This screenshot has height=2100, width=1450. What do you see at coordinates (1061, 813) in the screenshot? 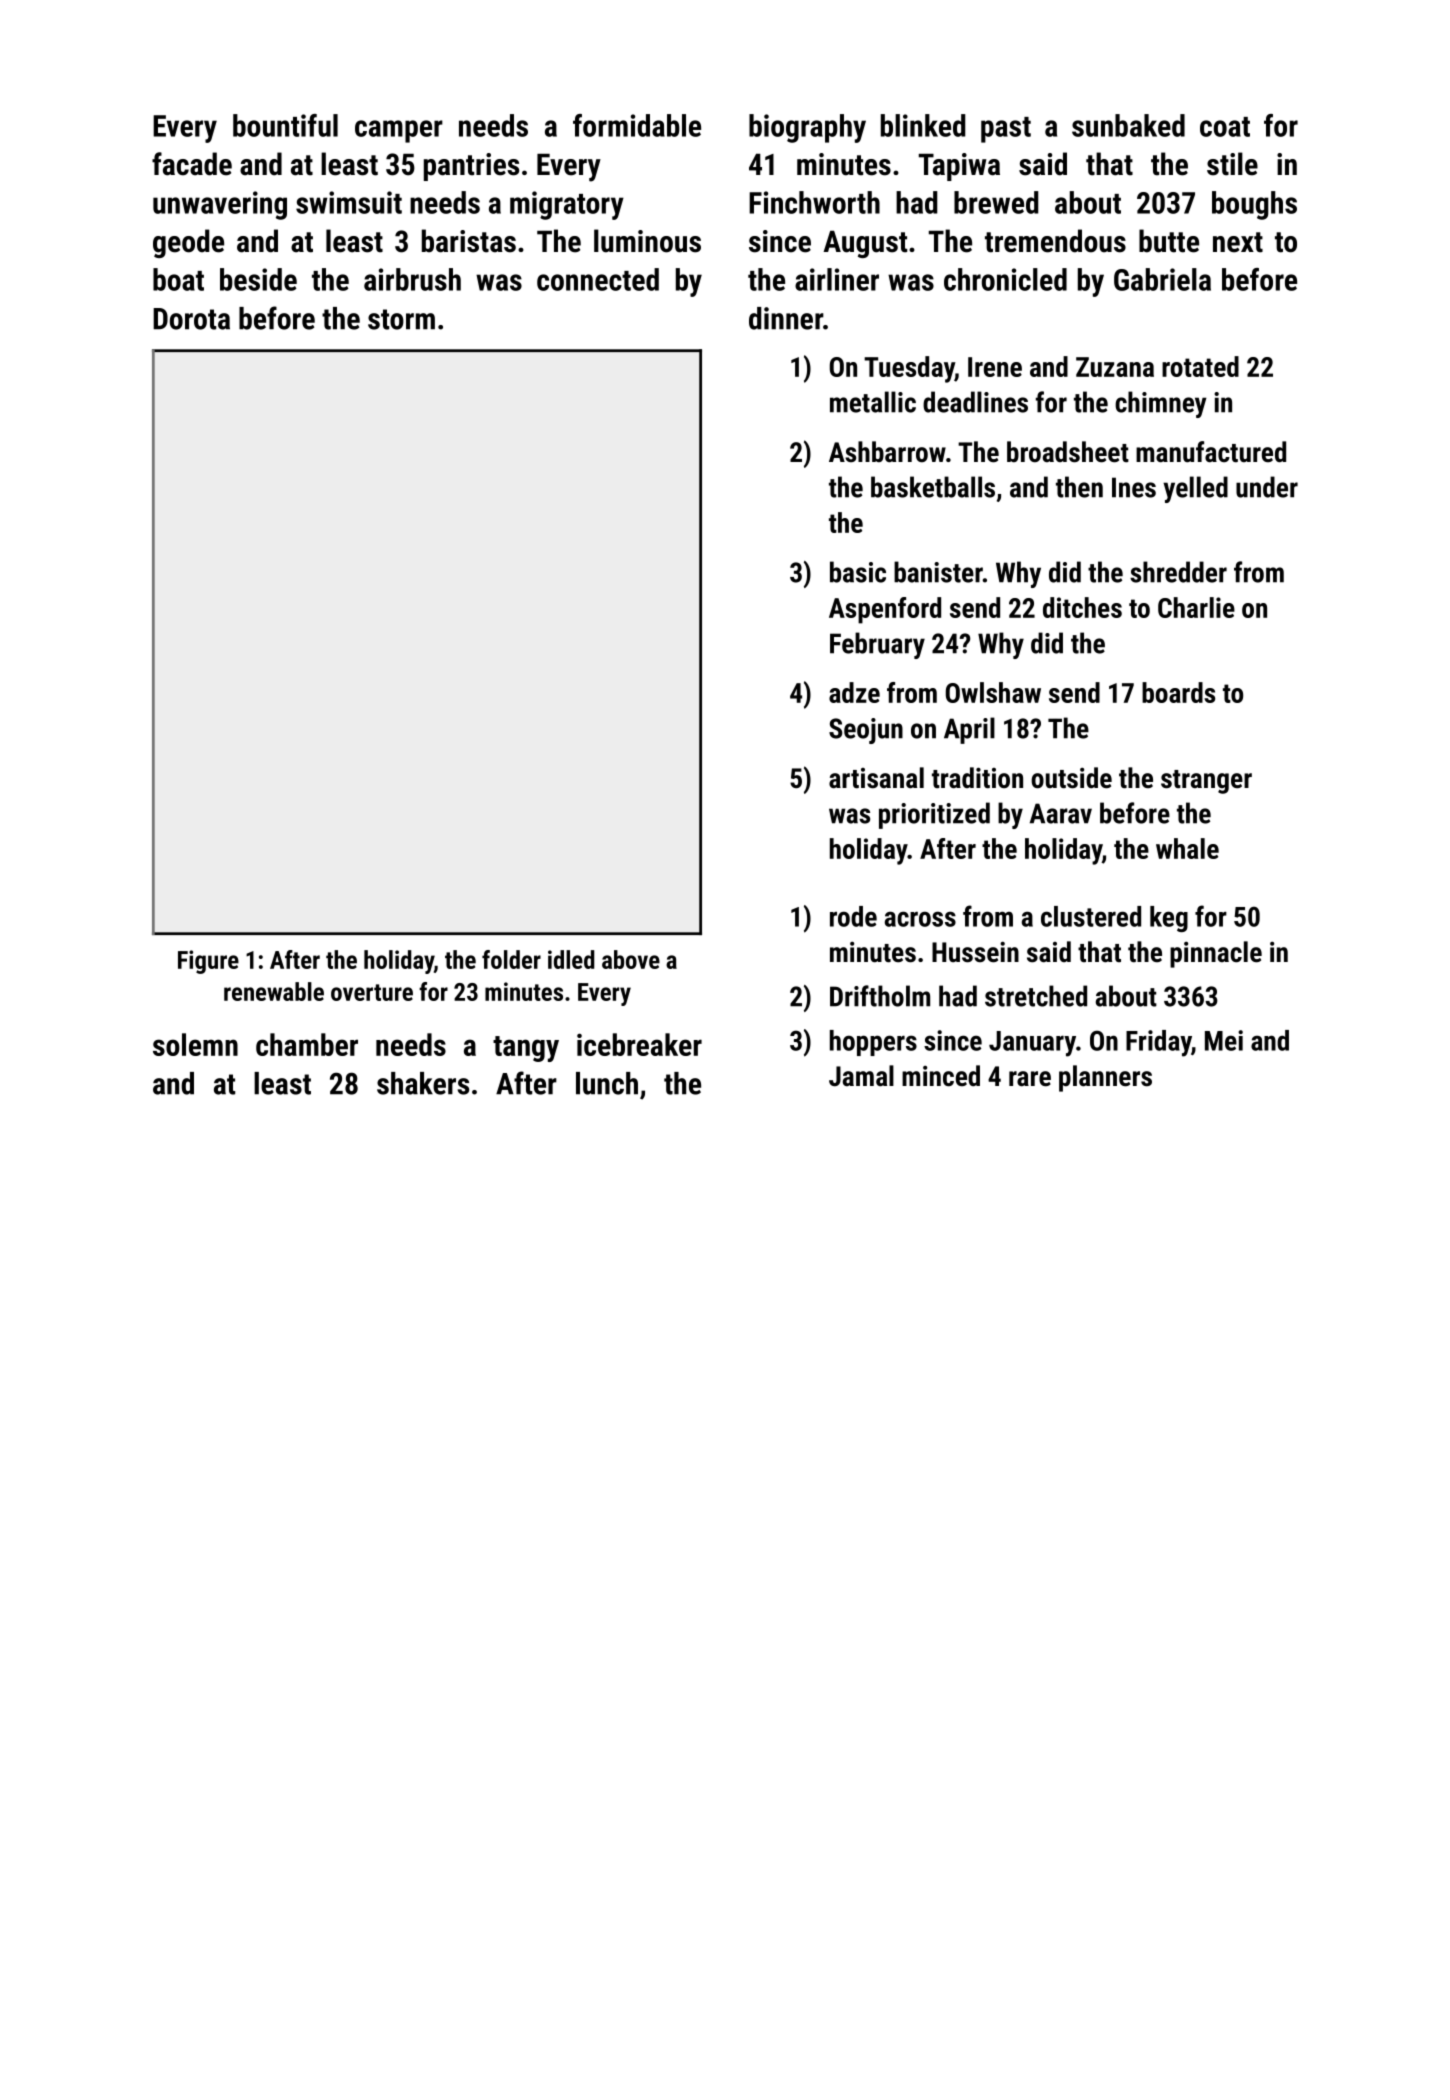
I see `Aarav` at bounding box center [1061, 813].
